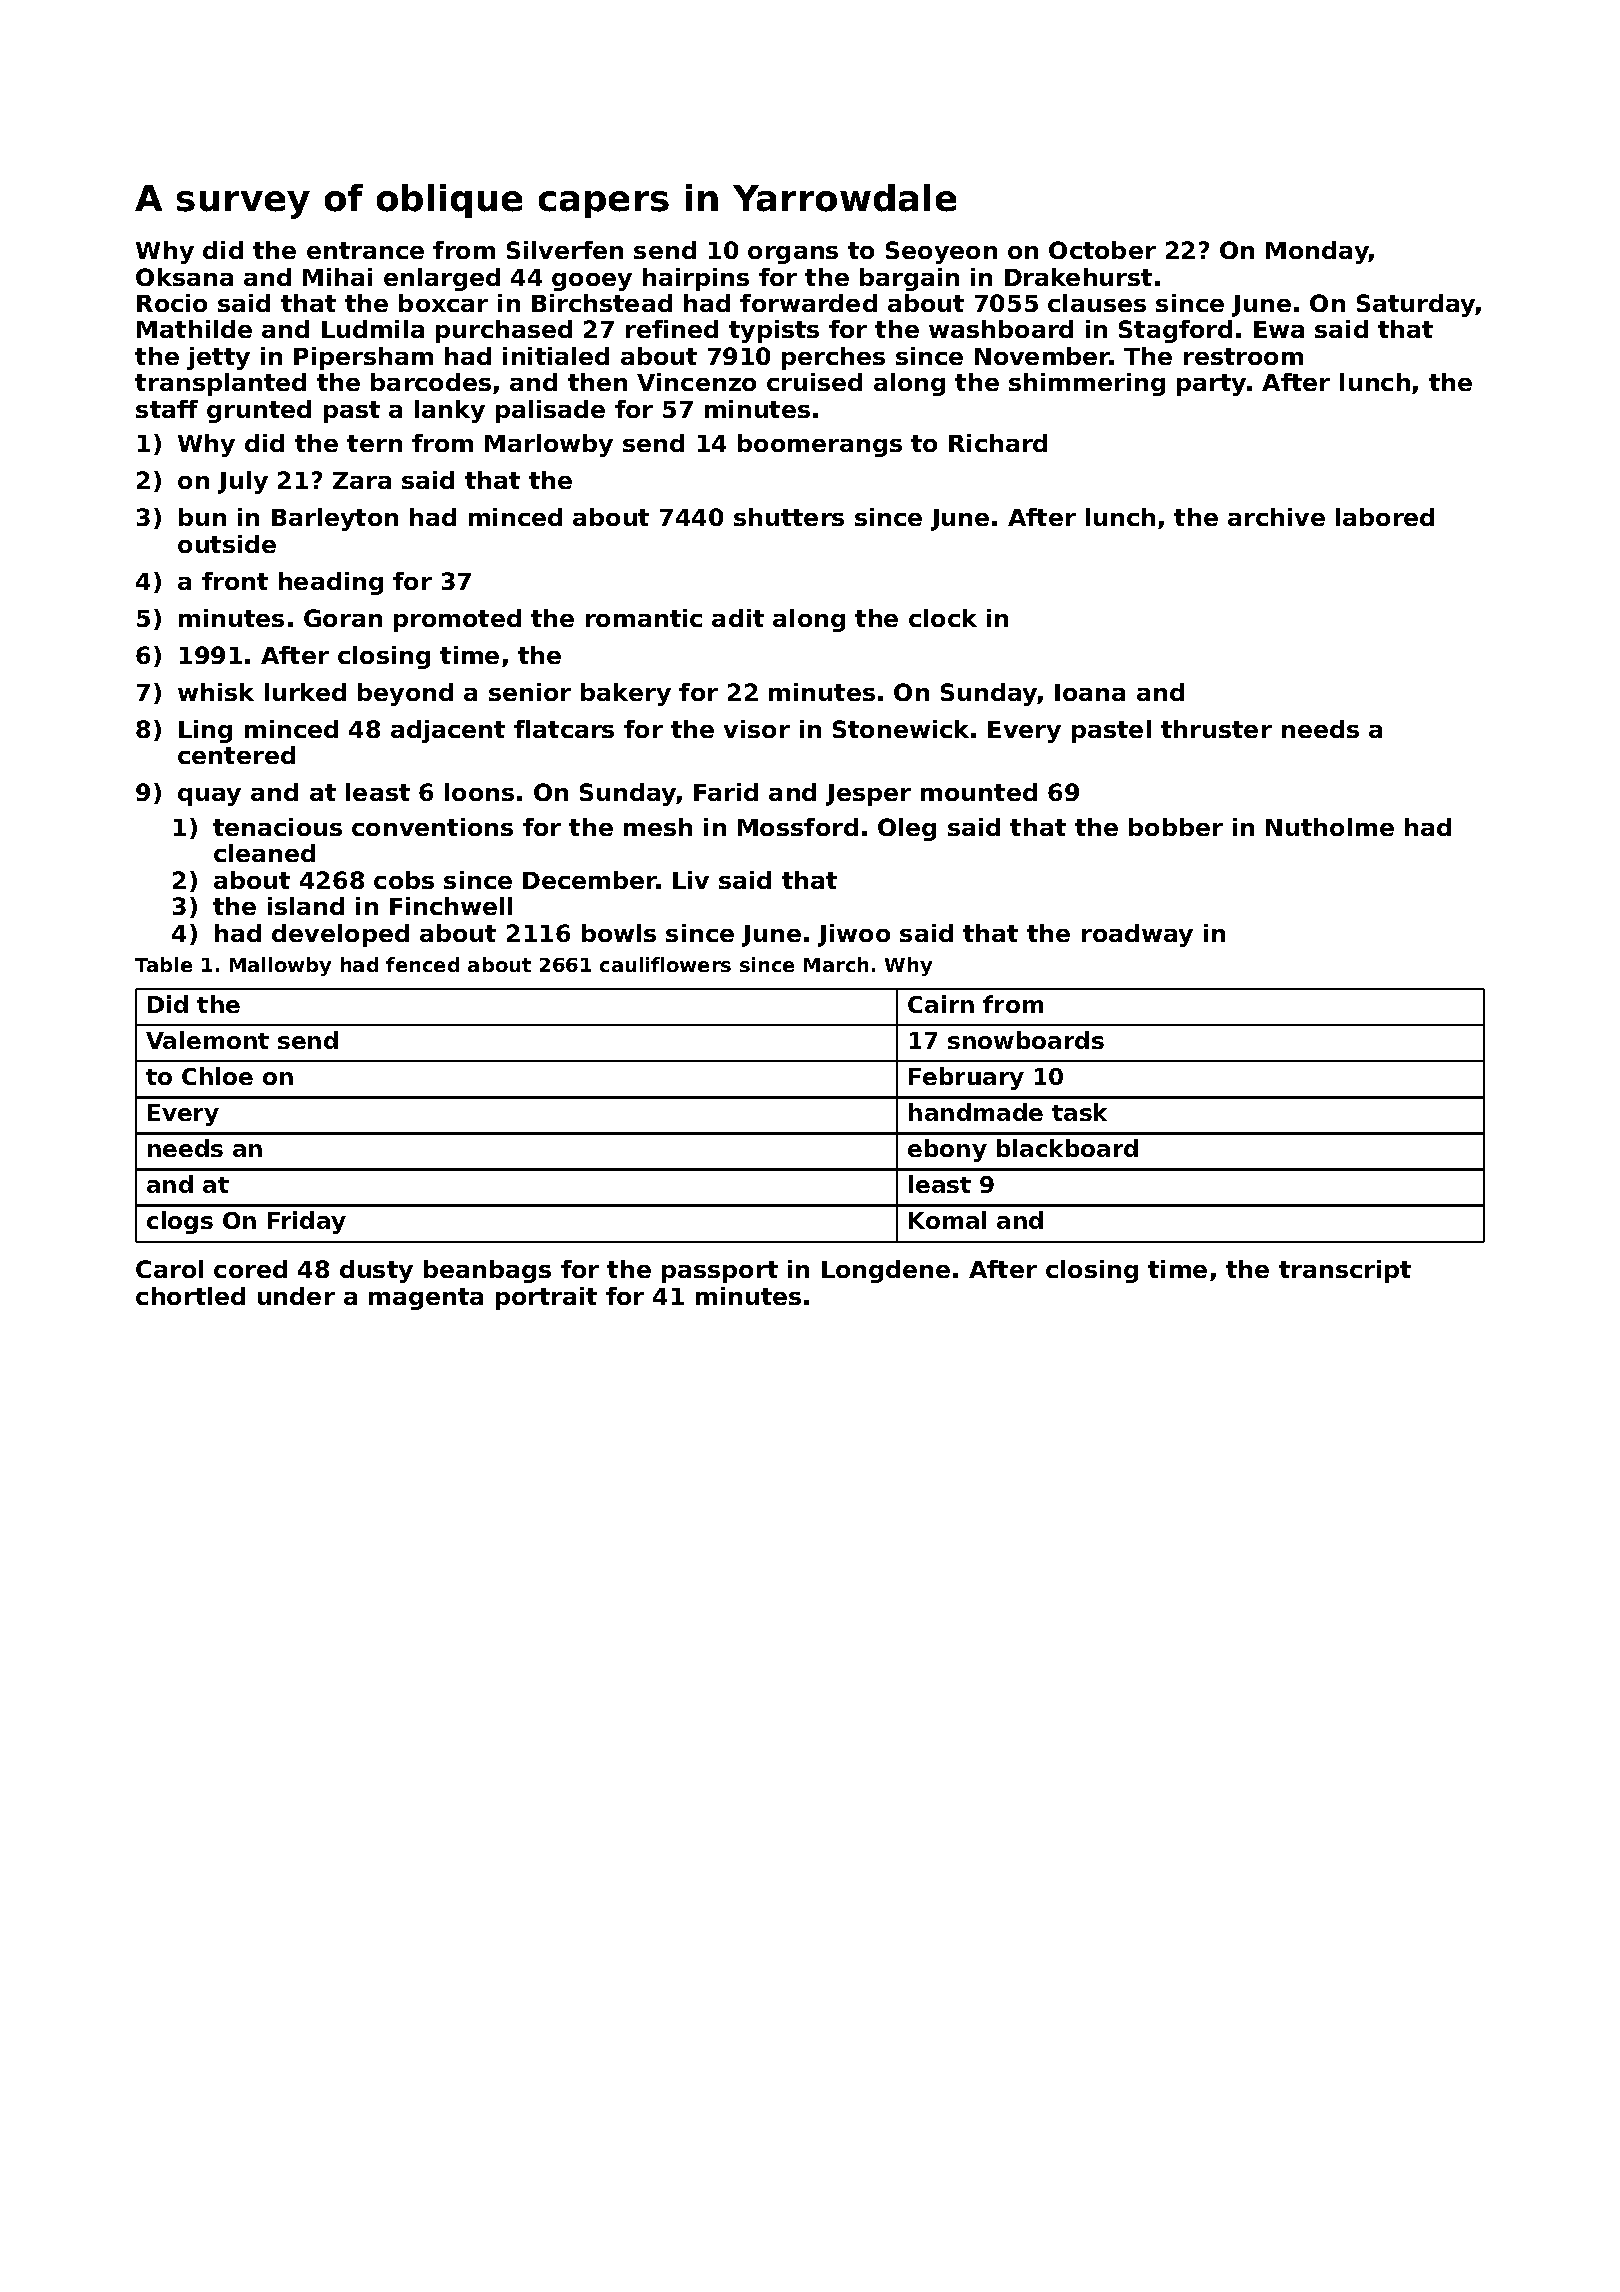  What do you see at coordinates (943, 618) in the screenshot?
I see `clock` at bounding box center [943, 618].
